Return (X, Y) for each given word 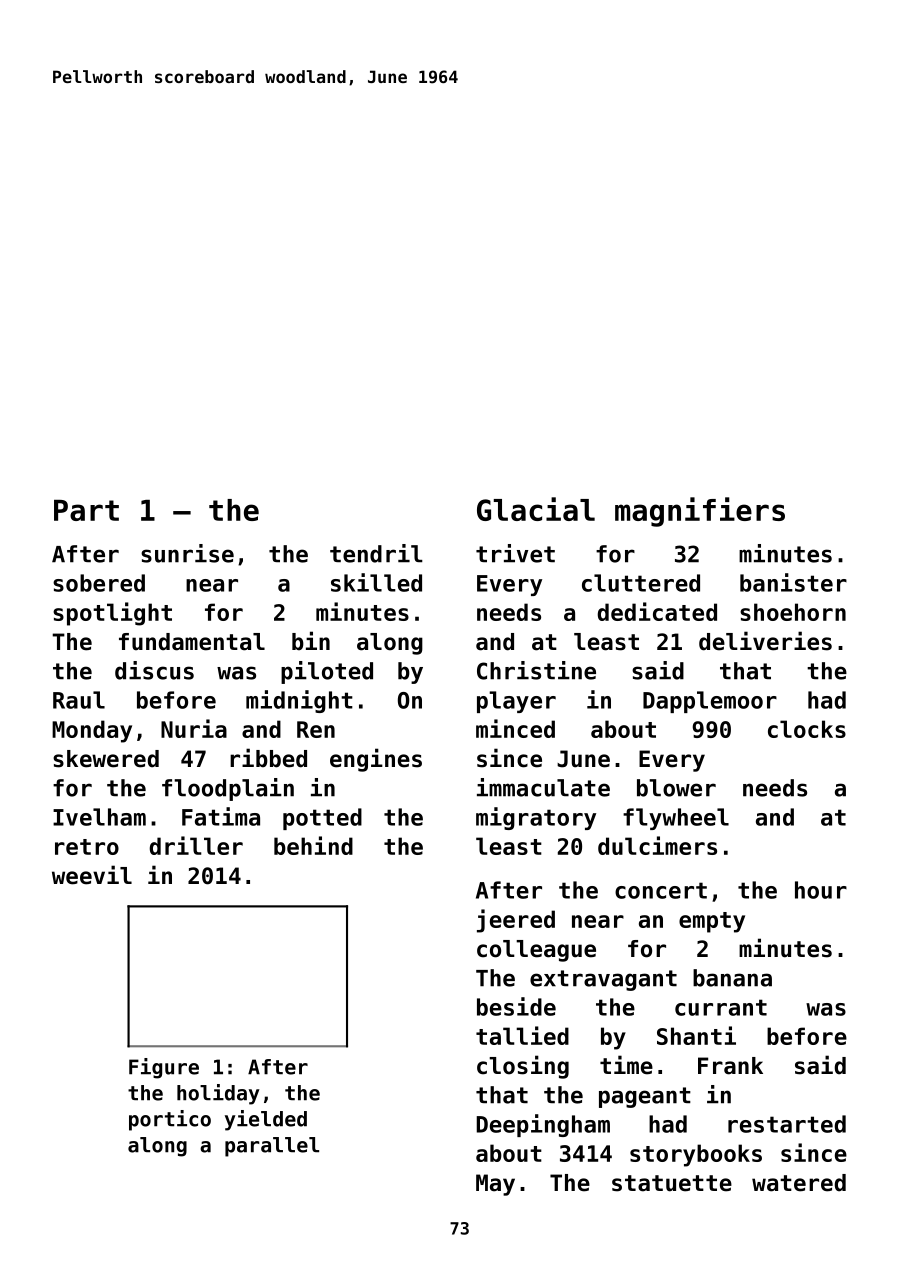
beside (516, 1006)
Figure (164, 1068)
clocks (807, 729)
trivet (515, 553)
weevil (92, 875)
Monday (92, 731)
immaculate (543, 787)
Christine (536, 670)
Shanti (696, 1035)
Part (86, 510)
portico (170, 1120)
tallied (522, 1035)
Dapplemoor (710, 702)
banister (793, 582)
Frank (730, 1066)
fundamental (192, 642)
